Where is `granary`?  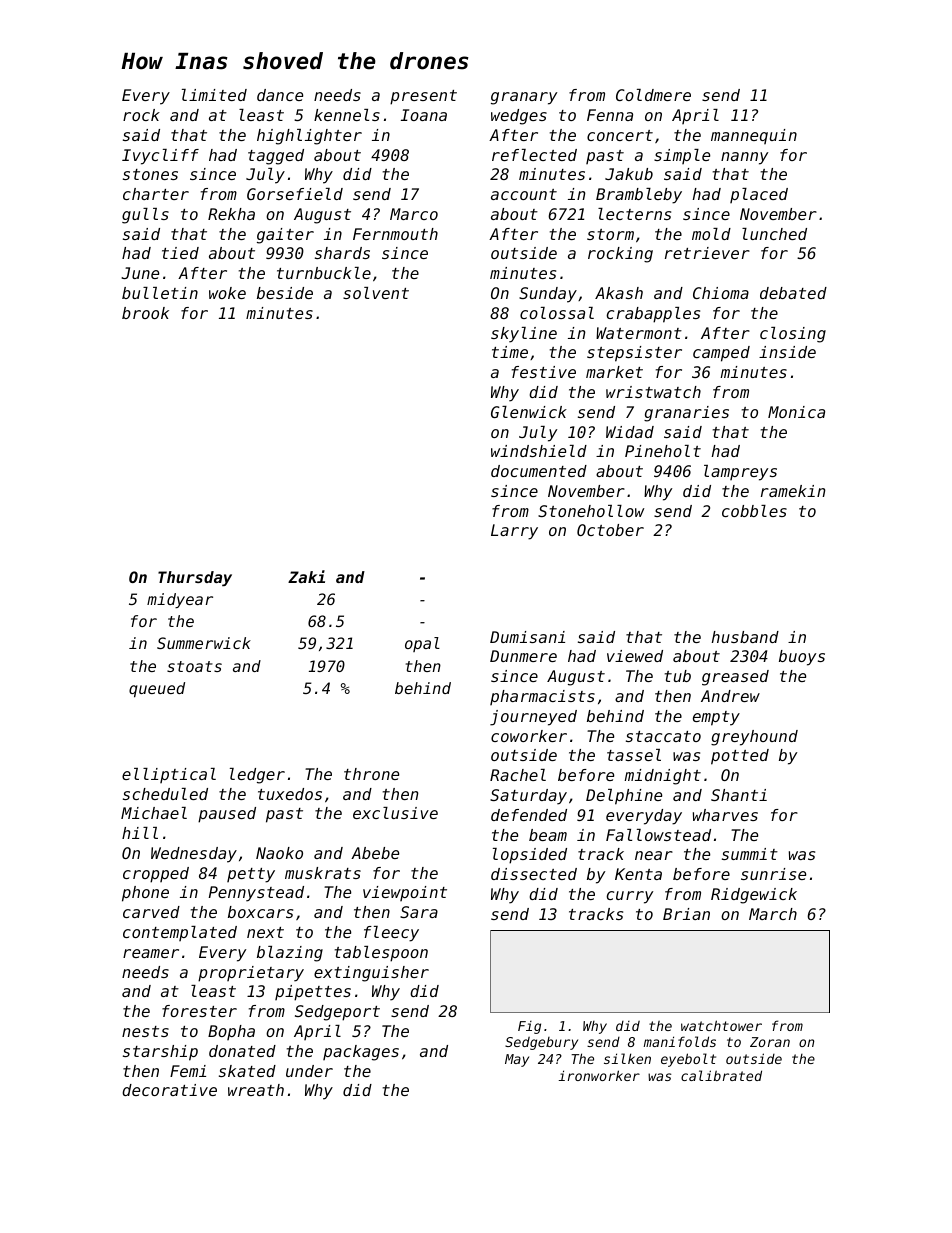 granary is located at coordinates (524, 98).
